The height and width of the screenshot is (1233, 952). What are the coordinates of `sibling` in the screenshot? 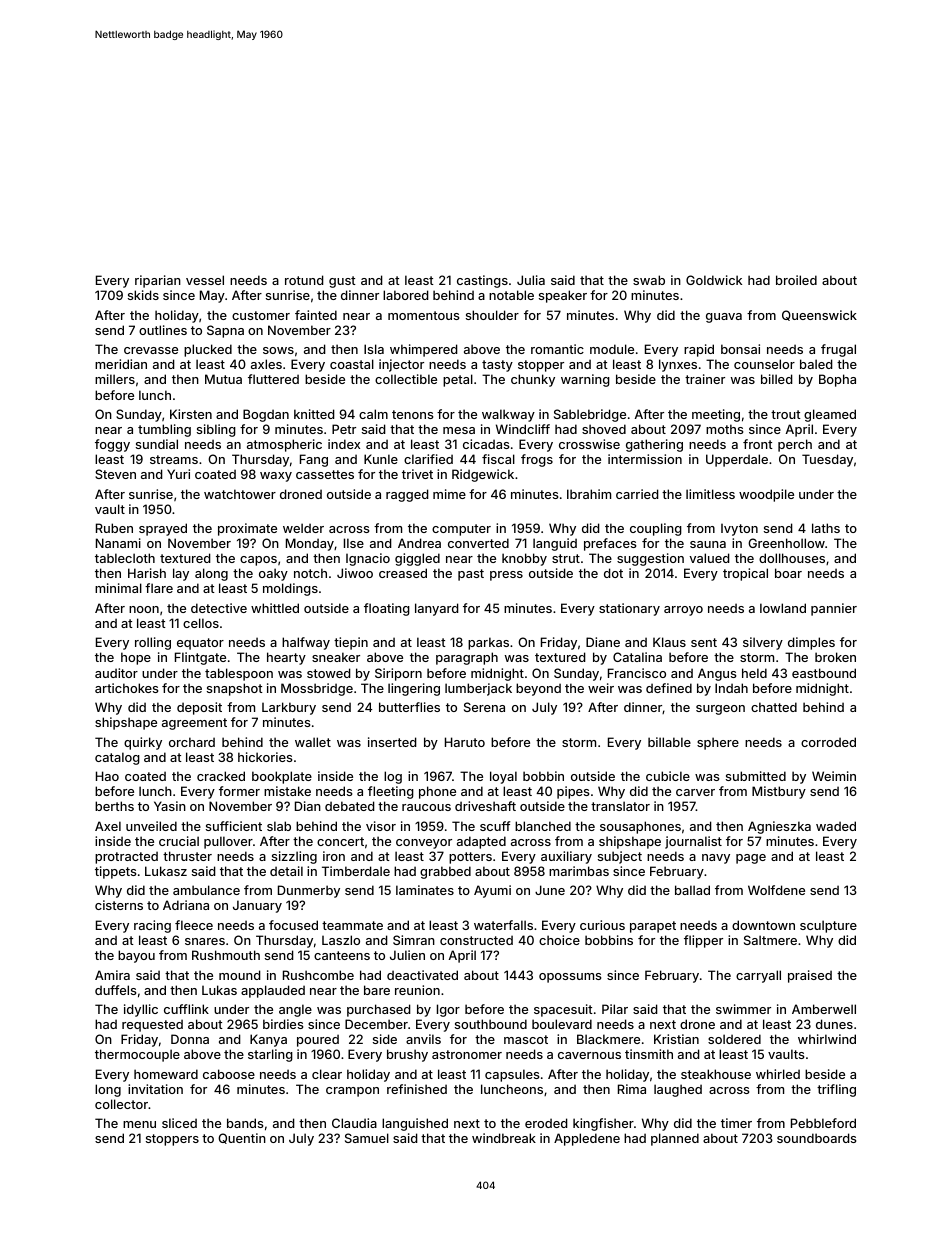 It's located at (216, 430).
